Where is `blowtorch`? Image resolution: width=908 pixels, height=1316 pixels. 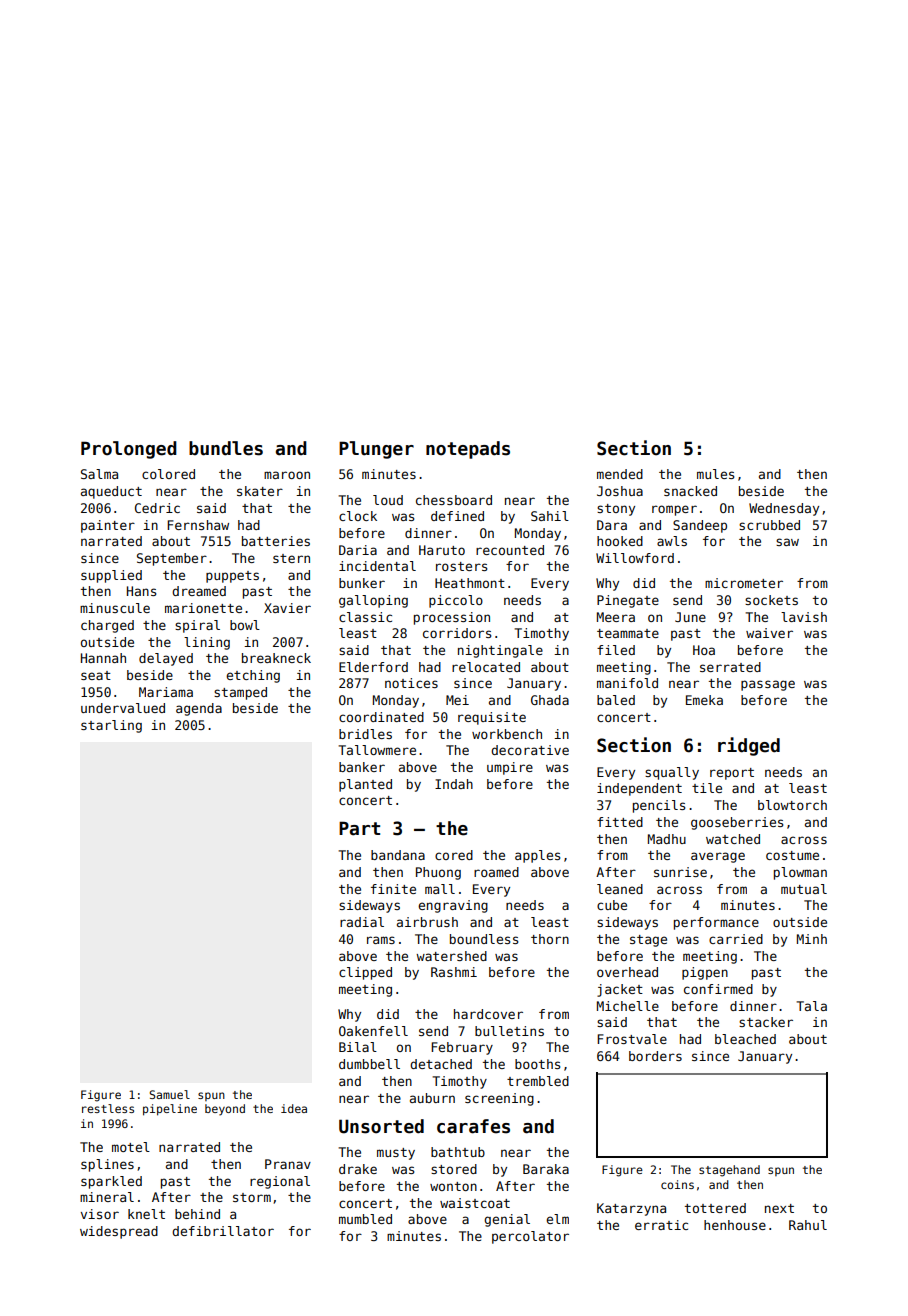
blowtorch is located at coordinates (792, 805).
